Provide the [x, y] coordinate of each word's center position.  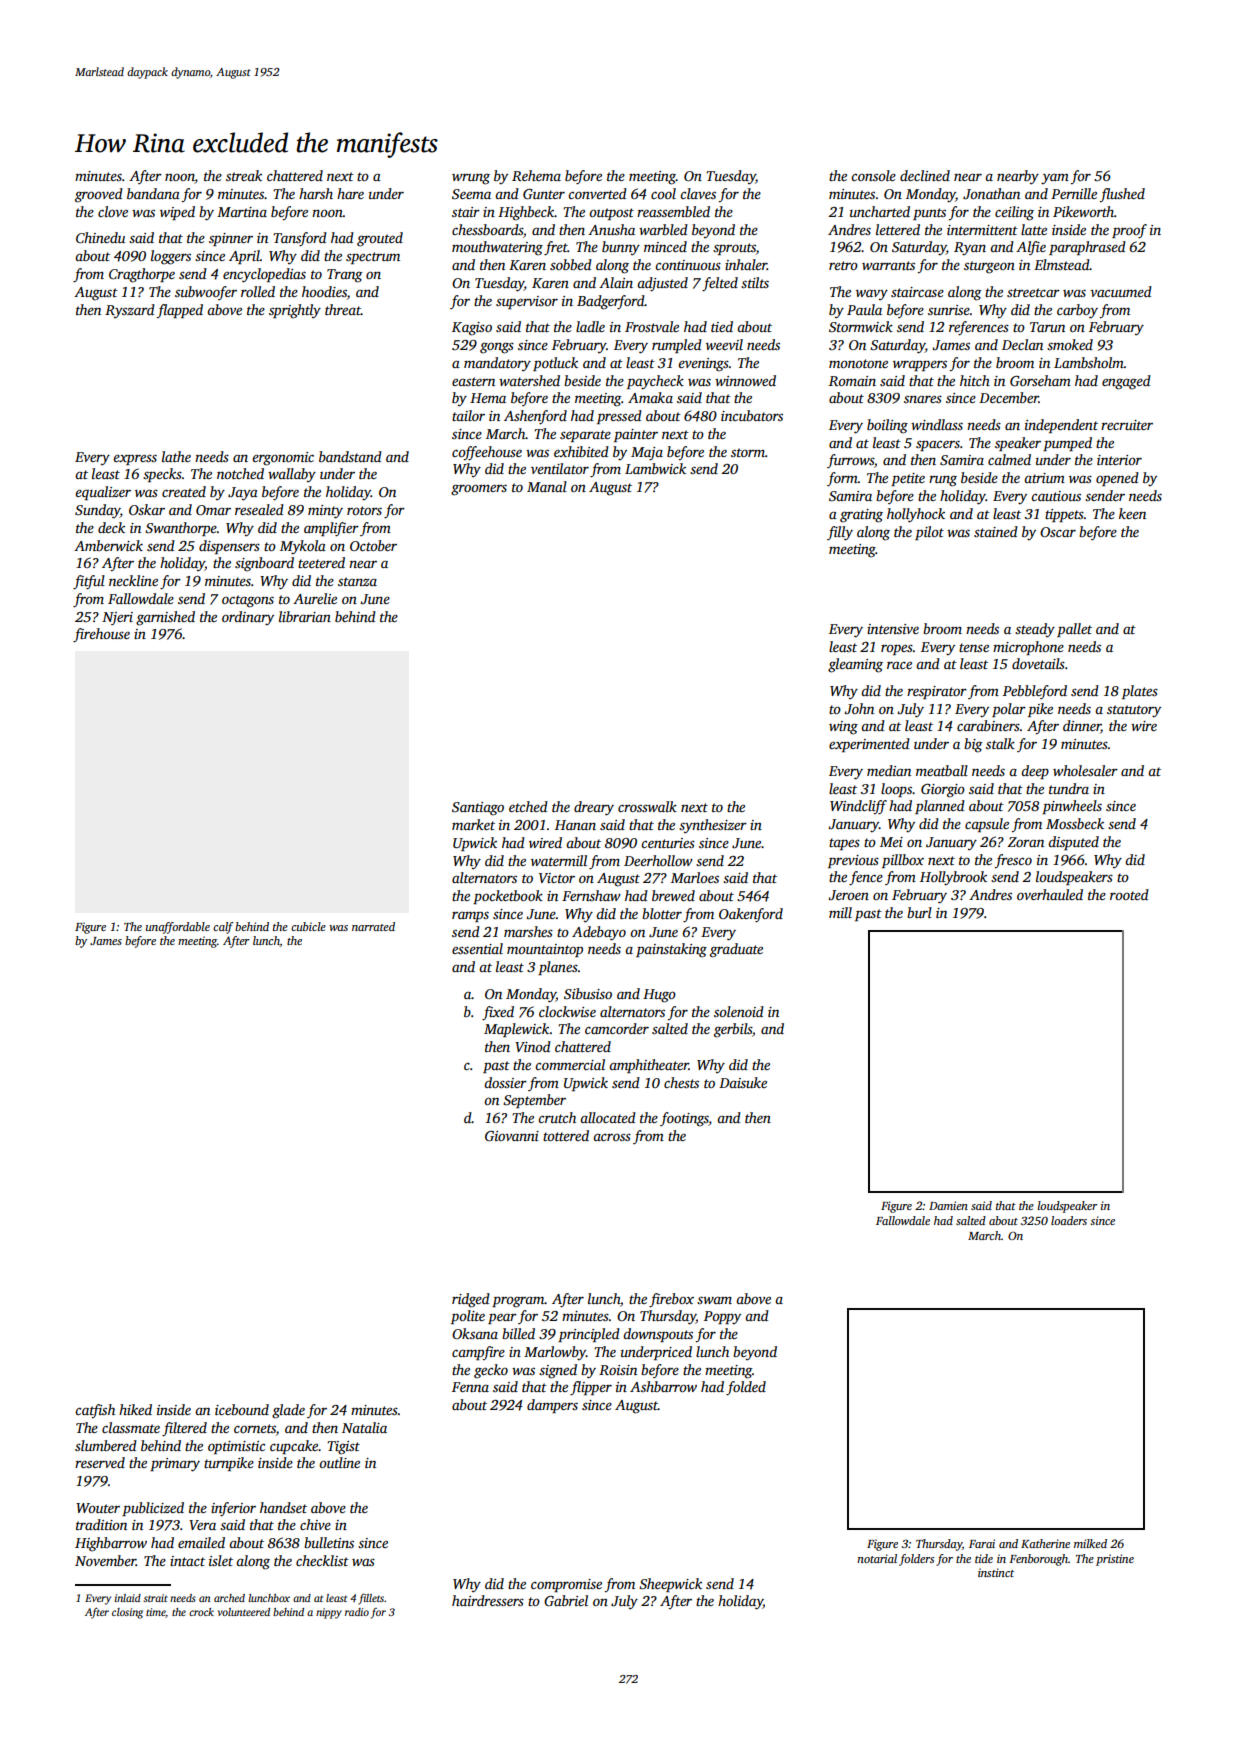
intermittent [982, 230]
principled [589, 1335]
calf [223, 928]
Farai [982, 1543]
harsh [316, 193]
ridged [471, 1300]
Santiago [478, 809]
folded [746, 1388]
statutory [1134, 711]
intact [187, 1561]
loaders [1069, 1220]
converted [597, 193]
